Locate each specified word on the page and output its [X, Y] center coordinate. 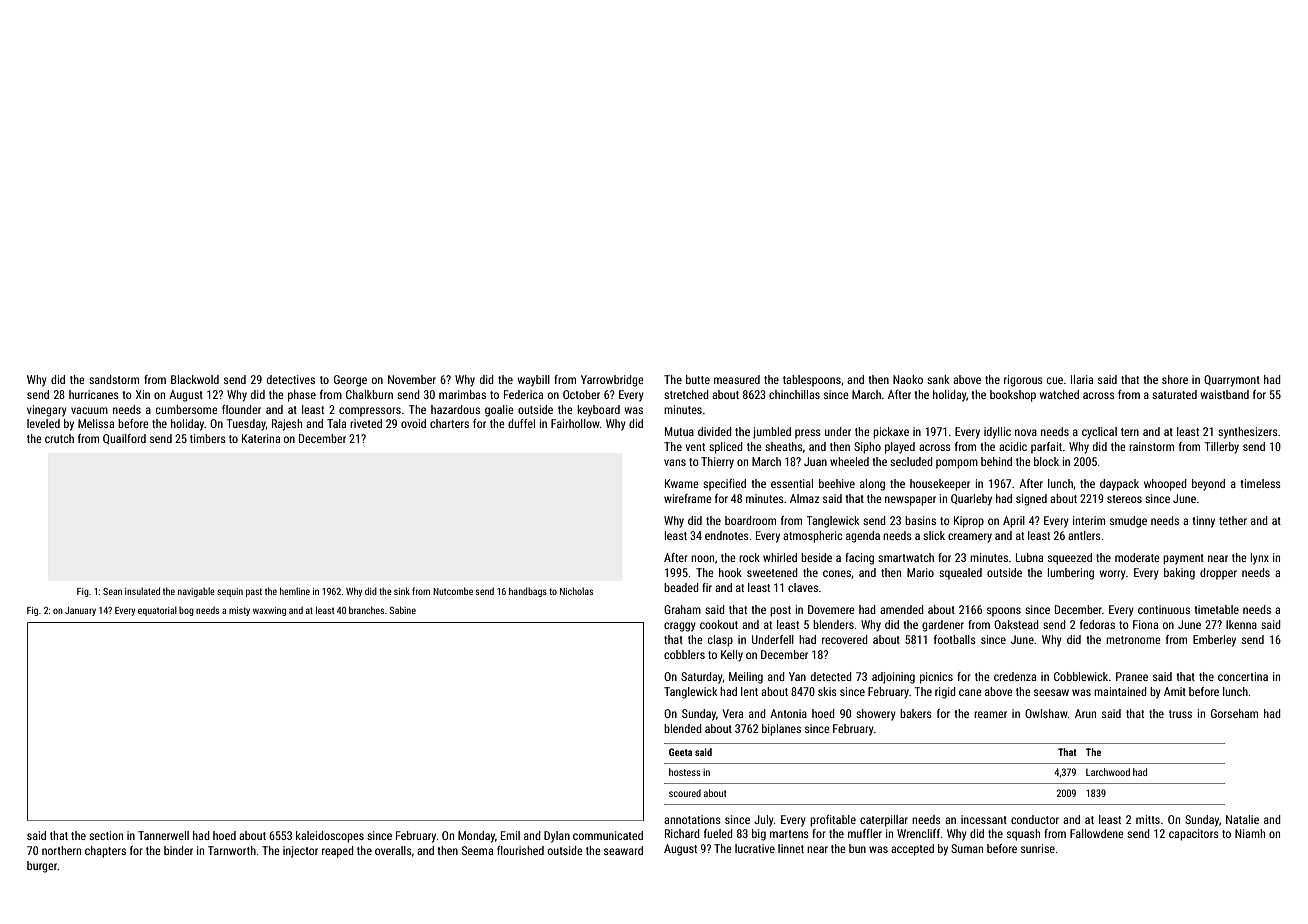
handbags [528, 592]
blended [683, 728]
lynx [1260, 559]
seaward [623, 850]
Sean [112, 591]
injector [300, 852]
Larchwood [1108, 772]
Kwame [682, 483]
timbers [208, 438]
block [1046, 461]
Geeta [680, 752]
